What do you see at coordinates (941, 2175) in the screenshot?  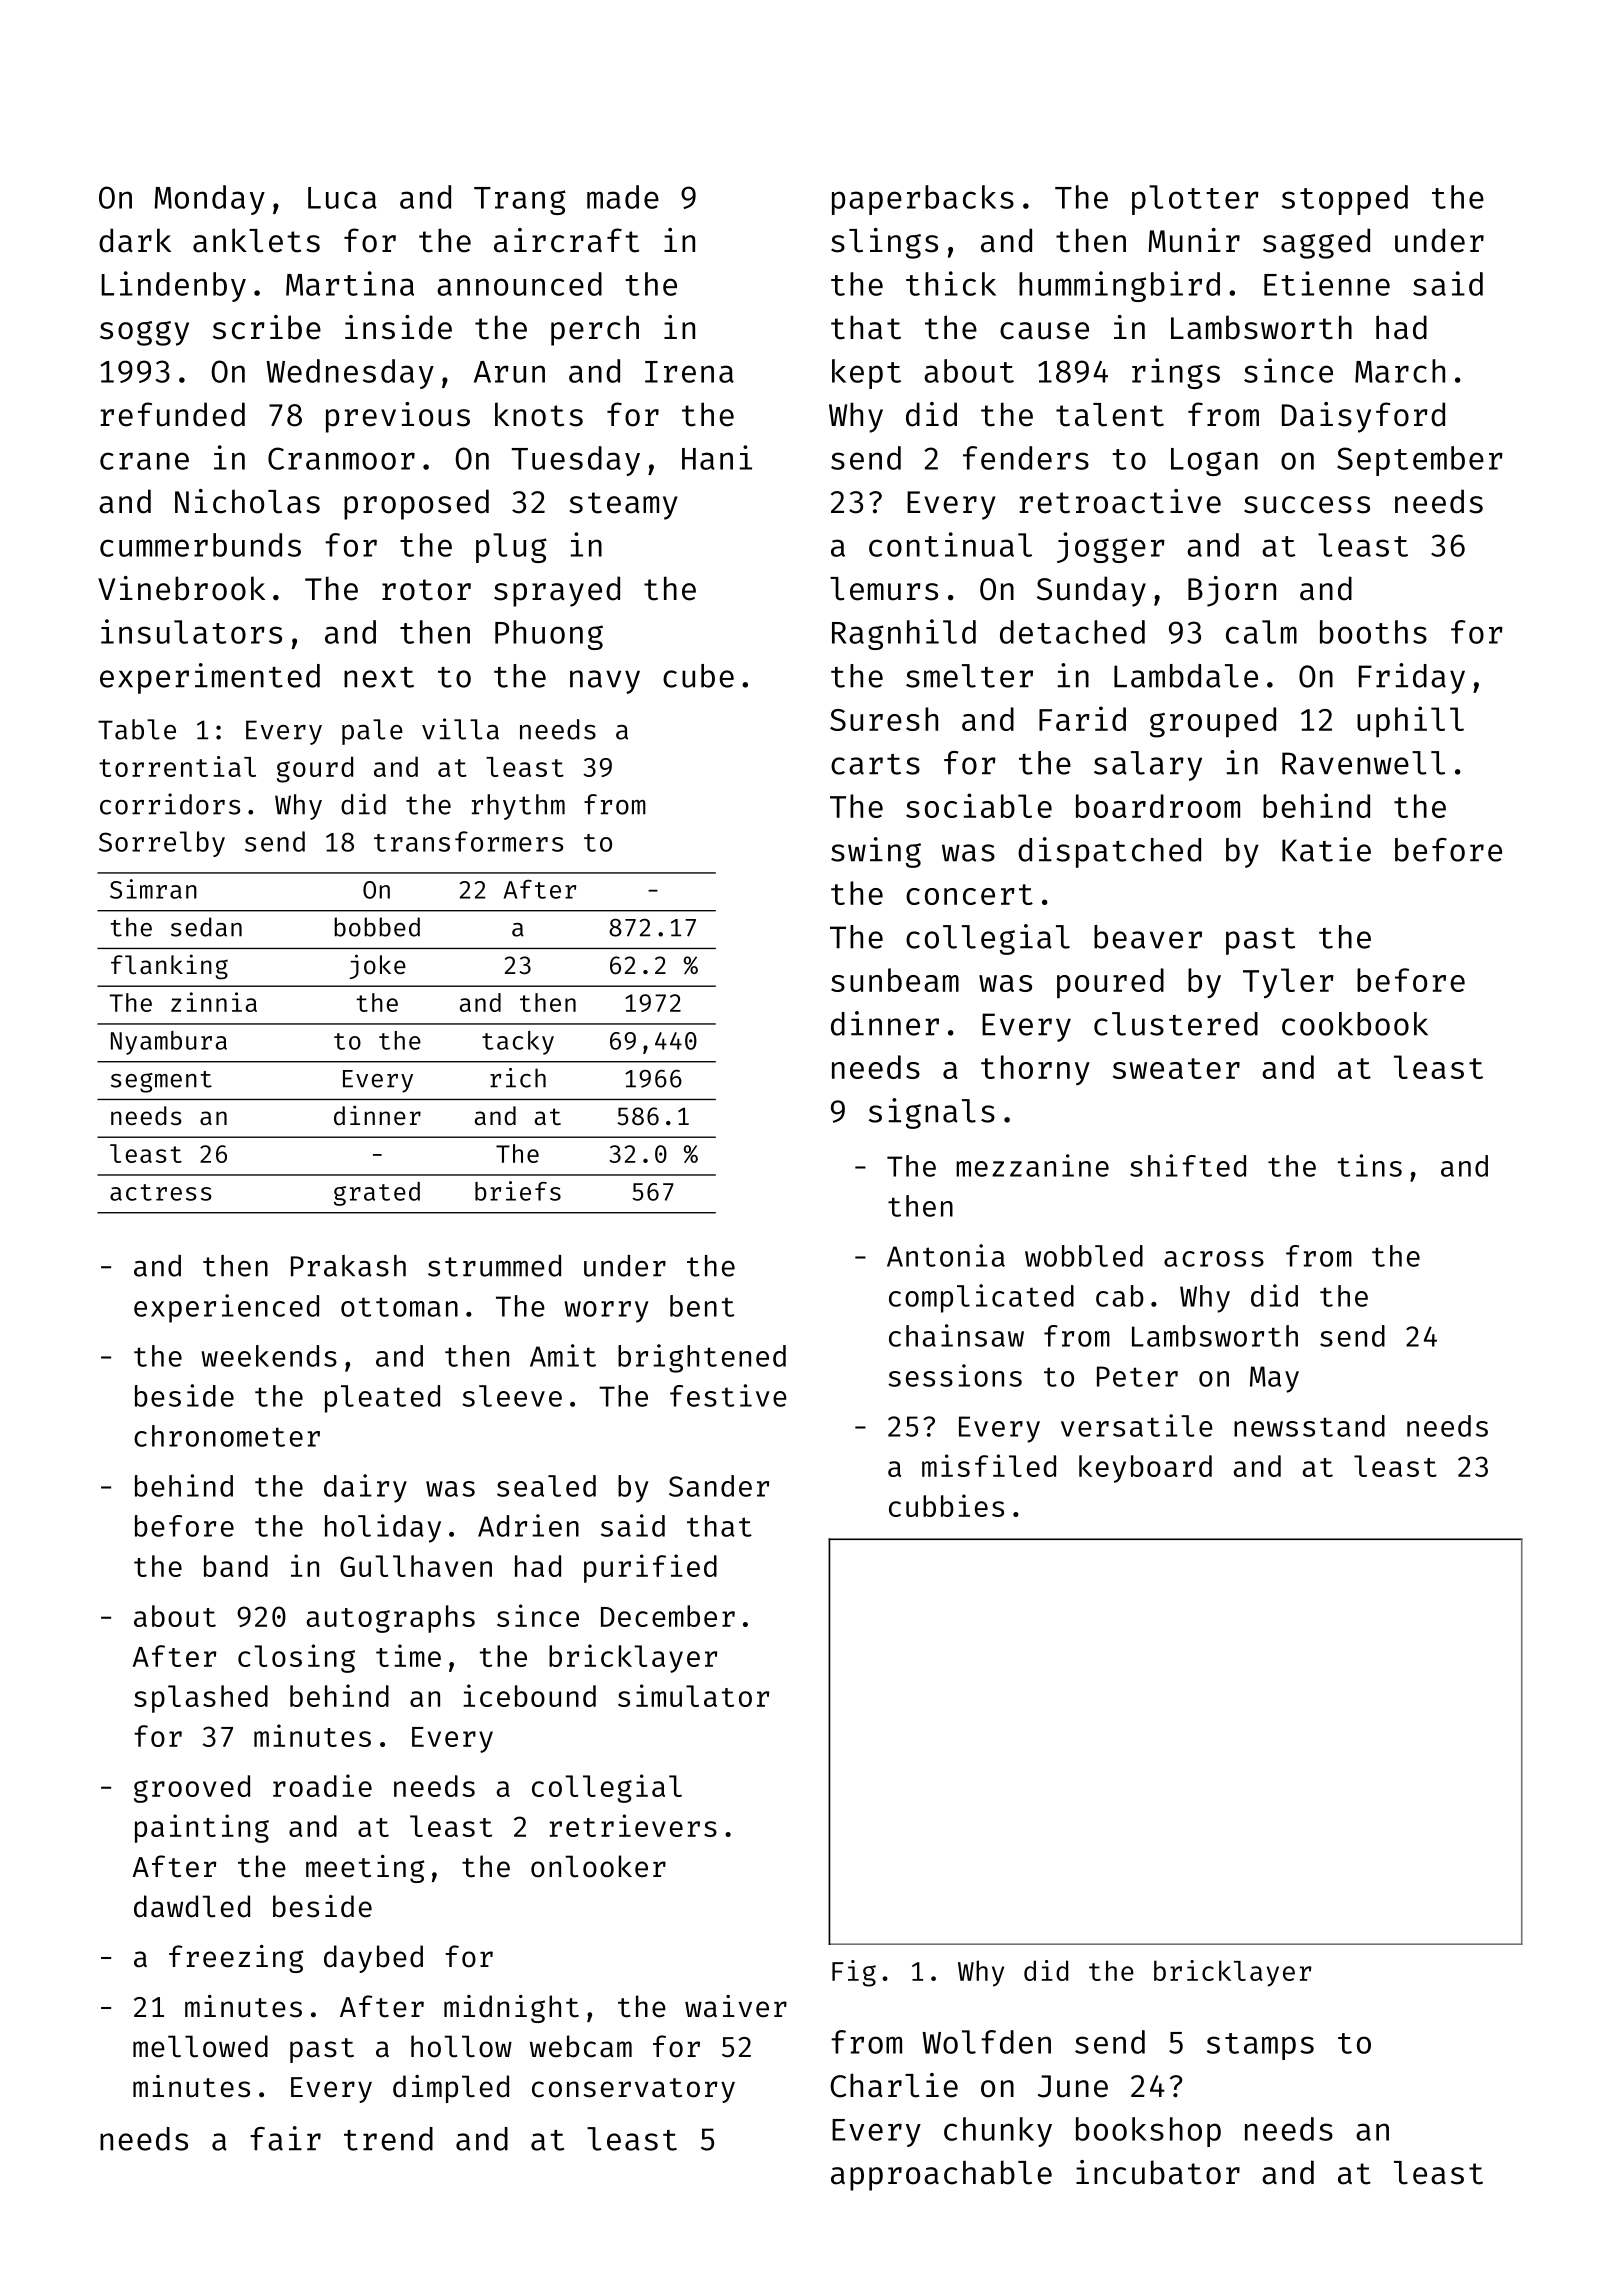 I see `approachable` at bounding box center [941, 2175].
